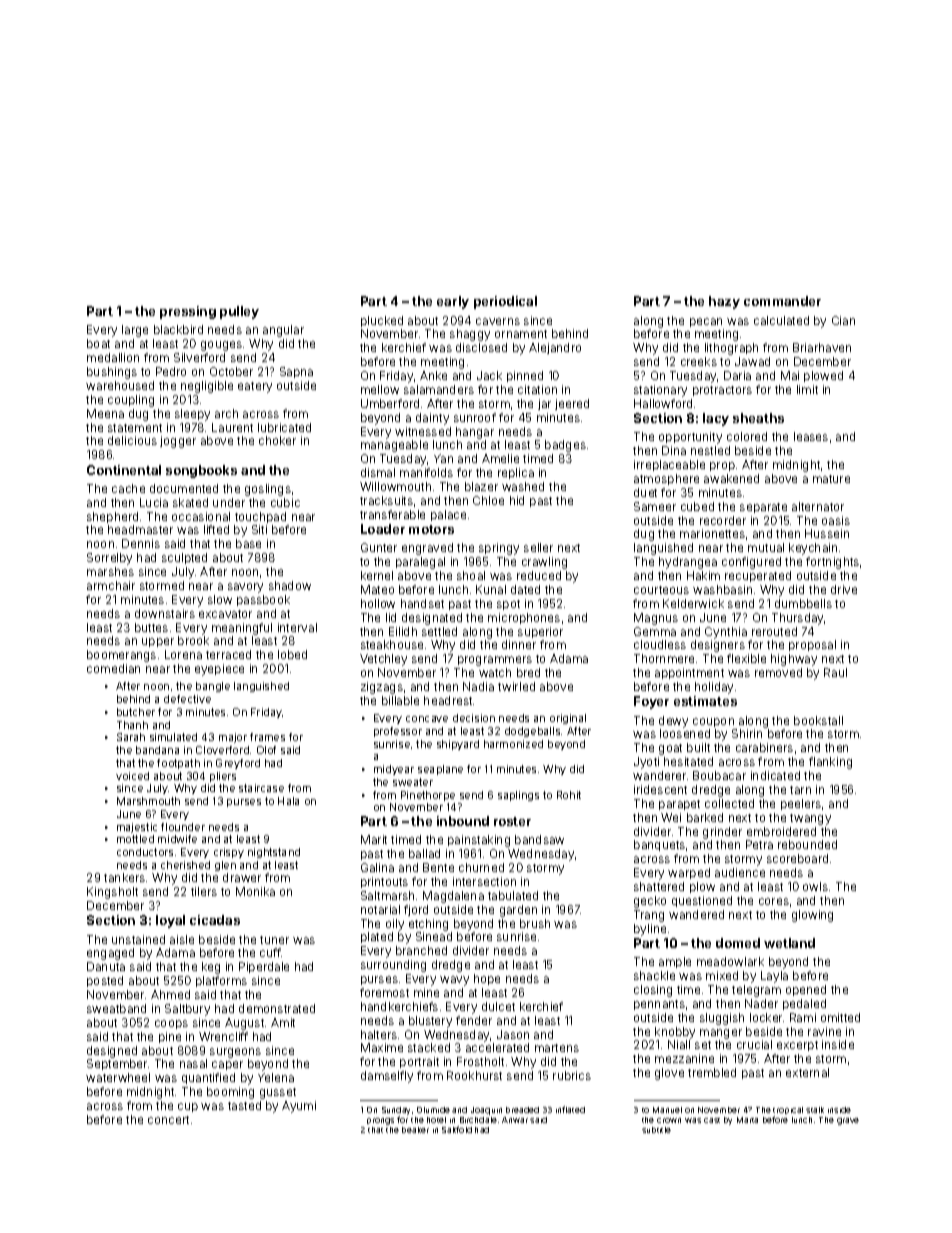 This page has height=1233, width=952. Describe the element at coordinates (128, 488) in the page. I see `cache` at that location.
